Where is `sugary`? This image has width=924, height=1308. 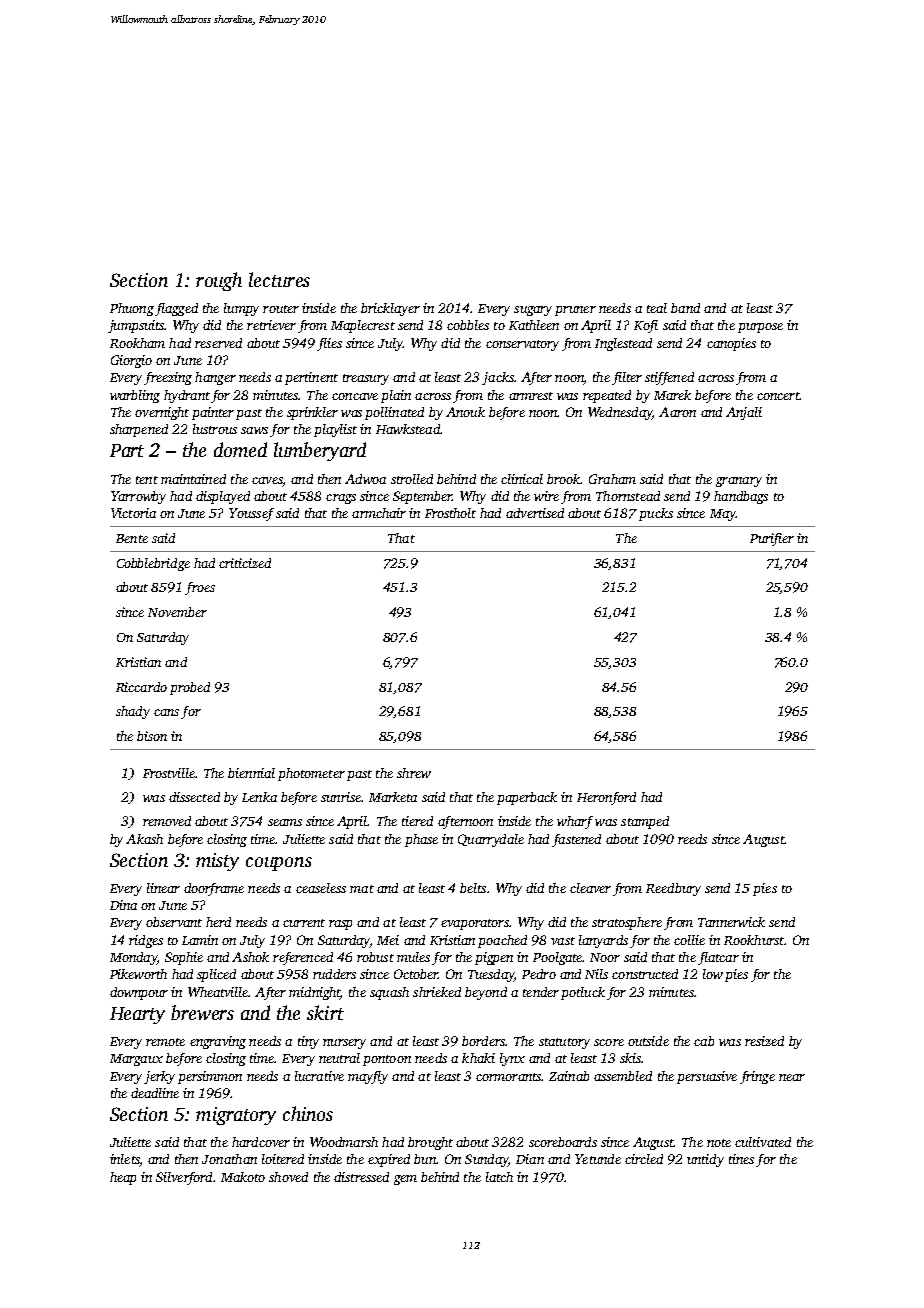
sugary is located at coordinates (533, 311).
